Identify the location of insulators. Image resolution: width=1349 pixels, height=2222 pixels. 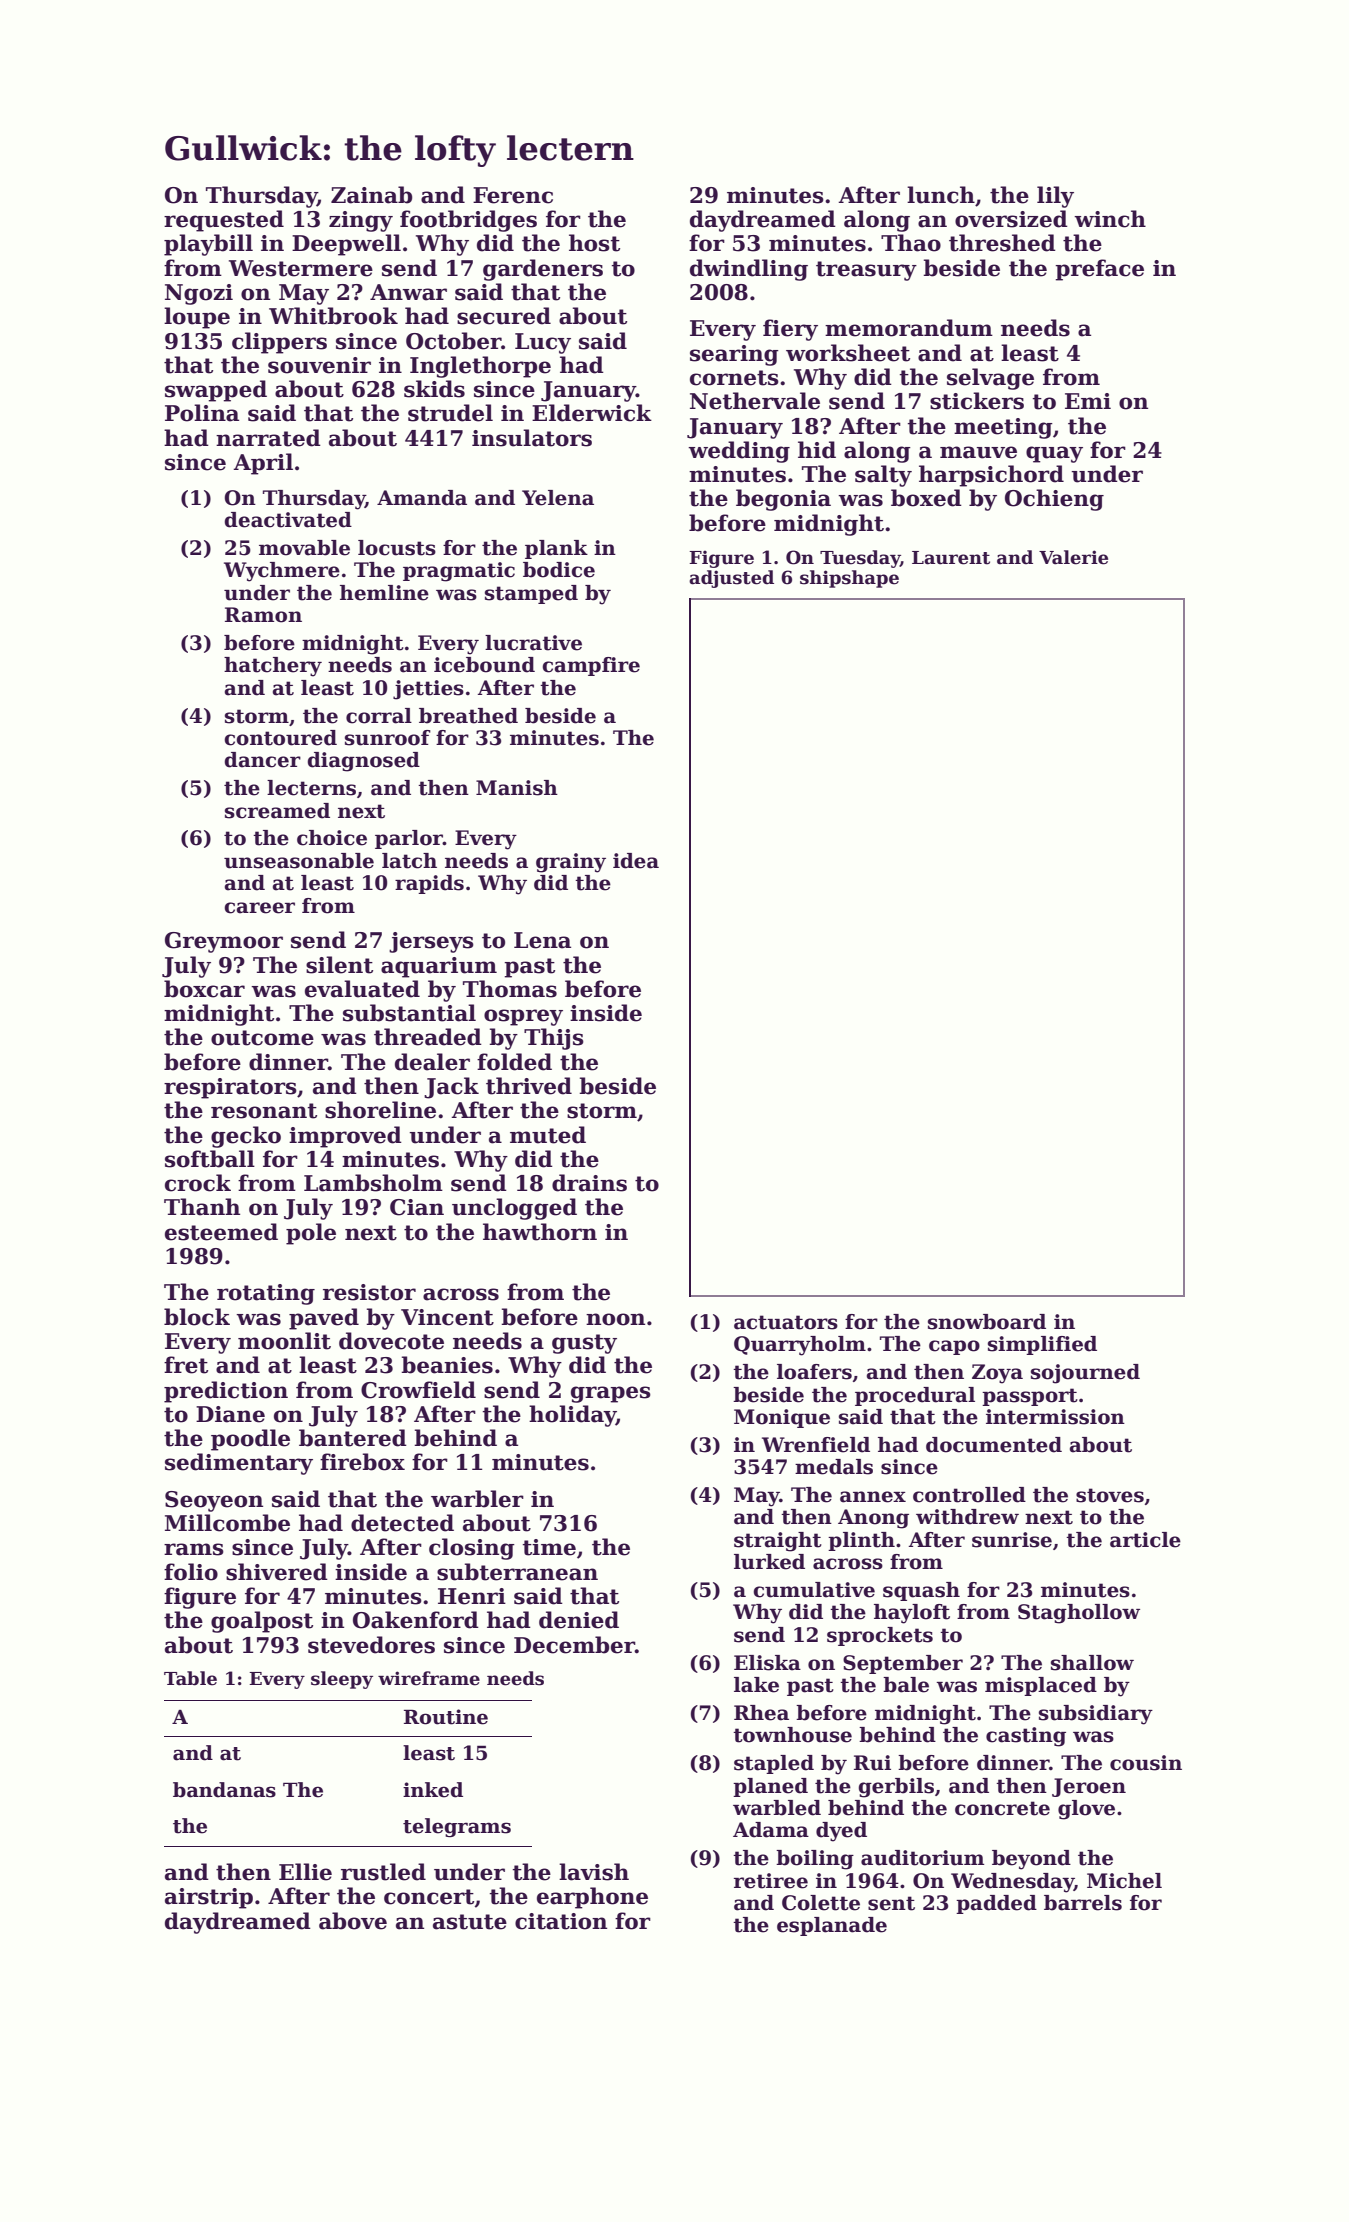
(532, 438).
